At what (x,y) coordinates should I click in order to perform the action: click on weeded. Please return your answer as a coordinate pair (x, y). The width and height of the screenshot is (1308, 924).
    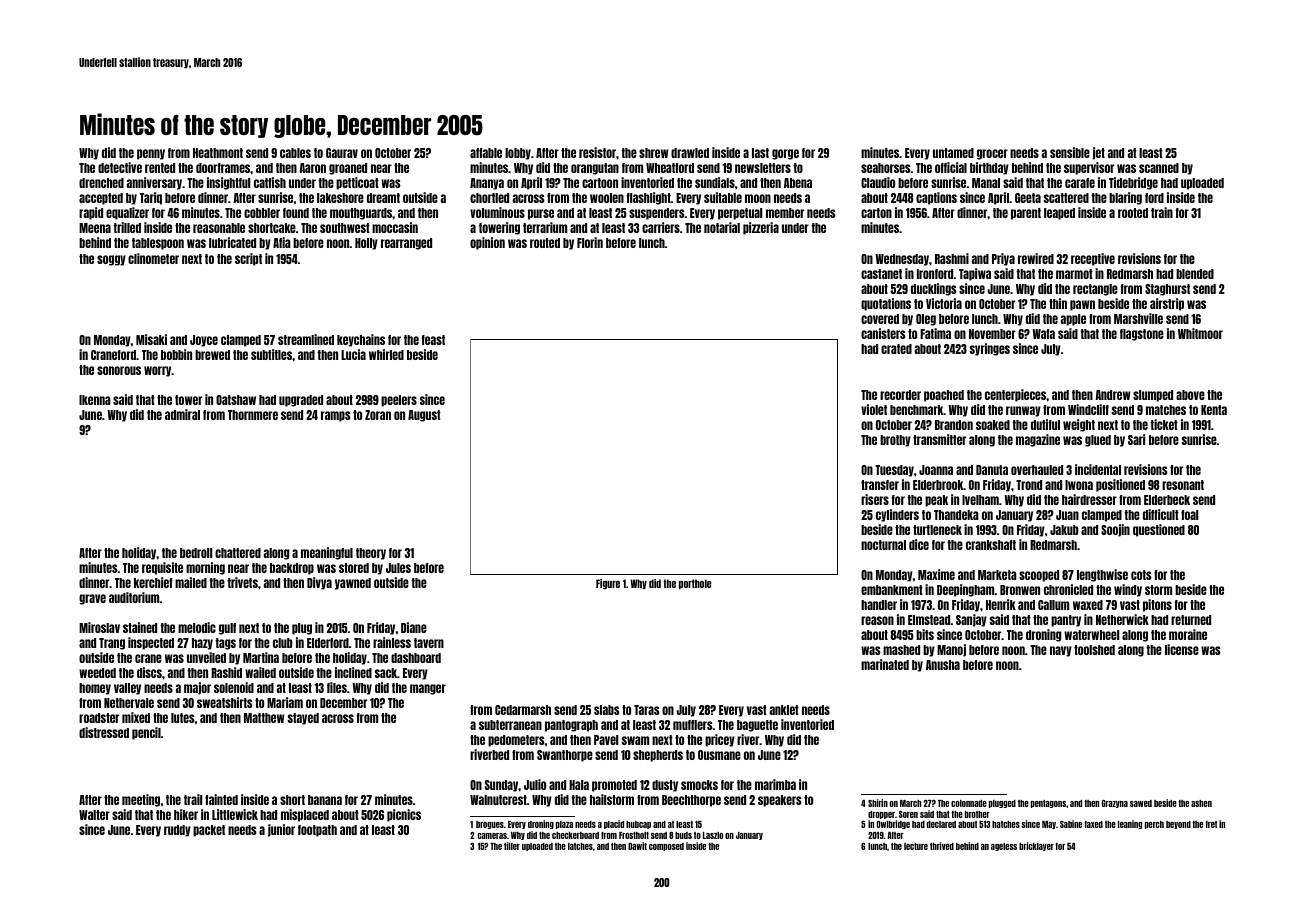
    Looking at the image, I should click on (97, 673).
